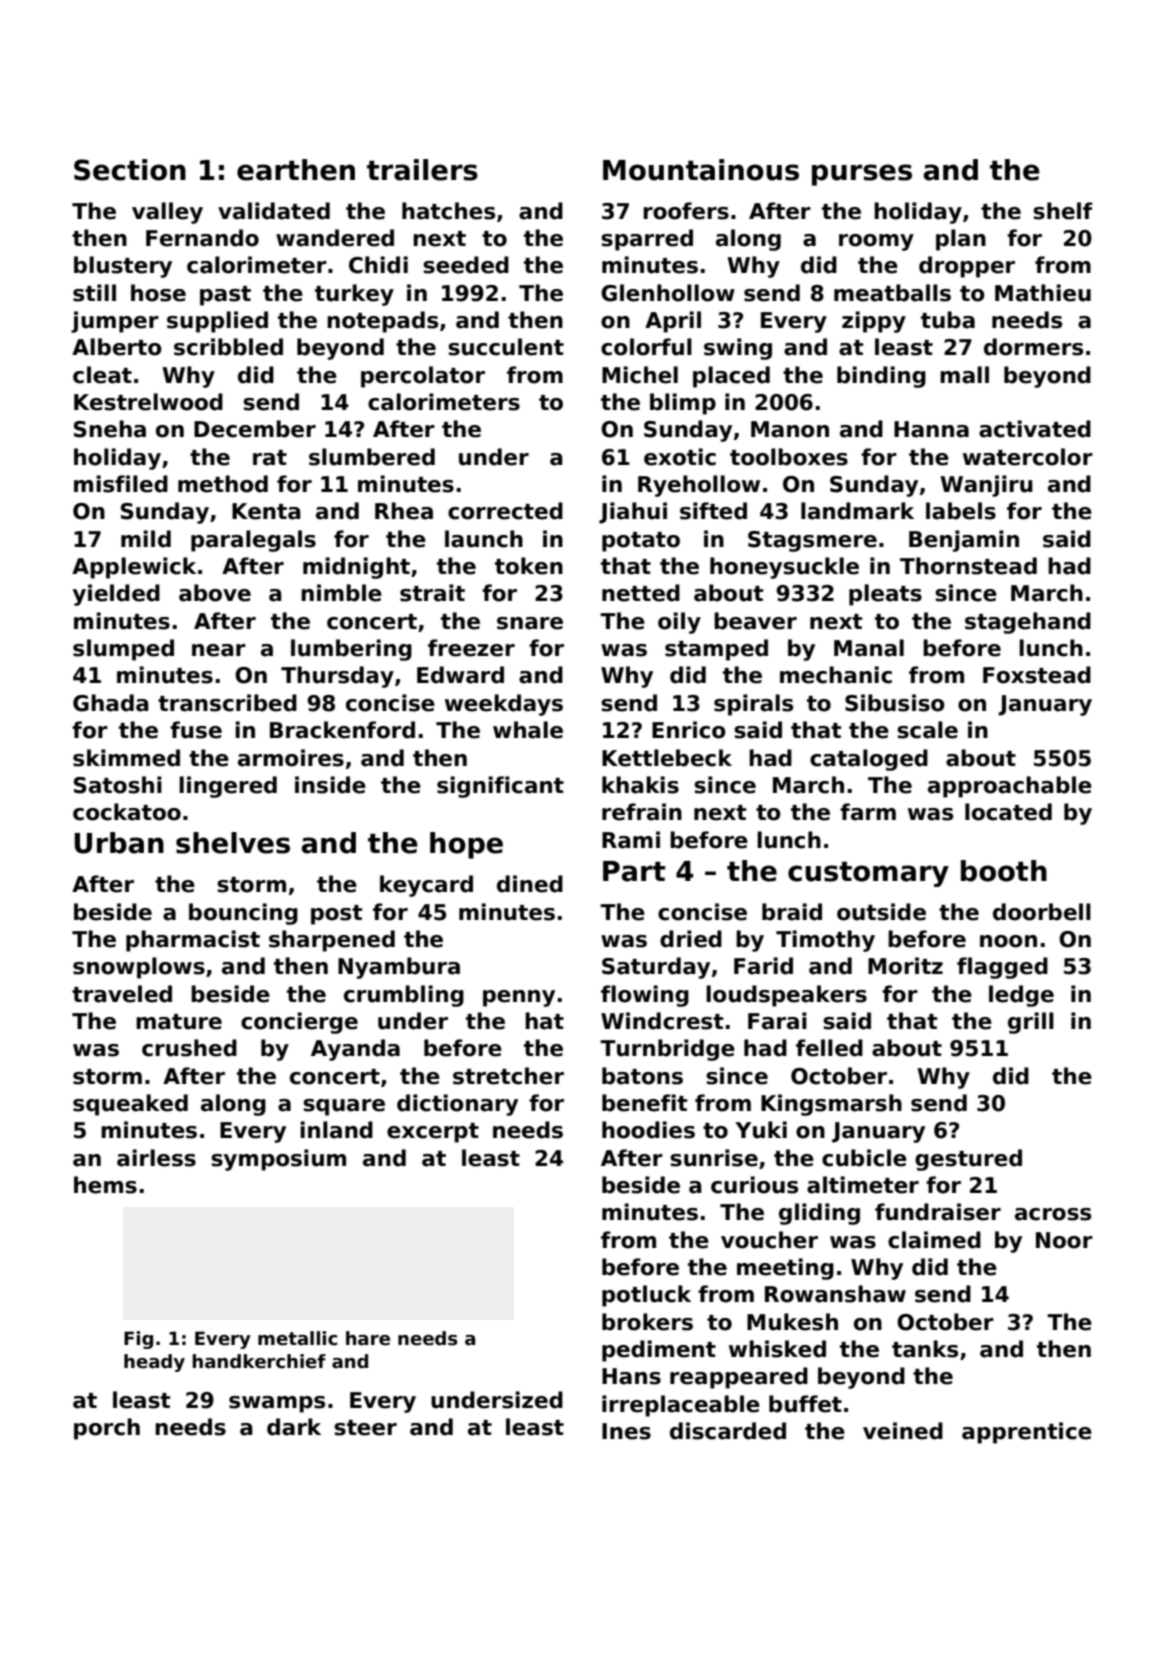 The height and width of the screenshot is (1654, 1165). What do you see at coordinates (1063, 211) in the screenshot?
I see `shelf` at bounding box center [1063, 211].
